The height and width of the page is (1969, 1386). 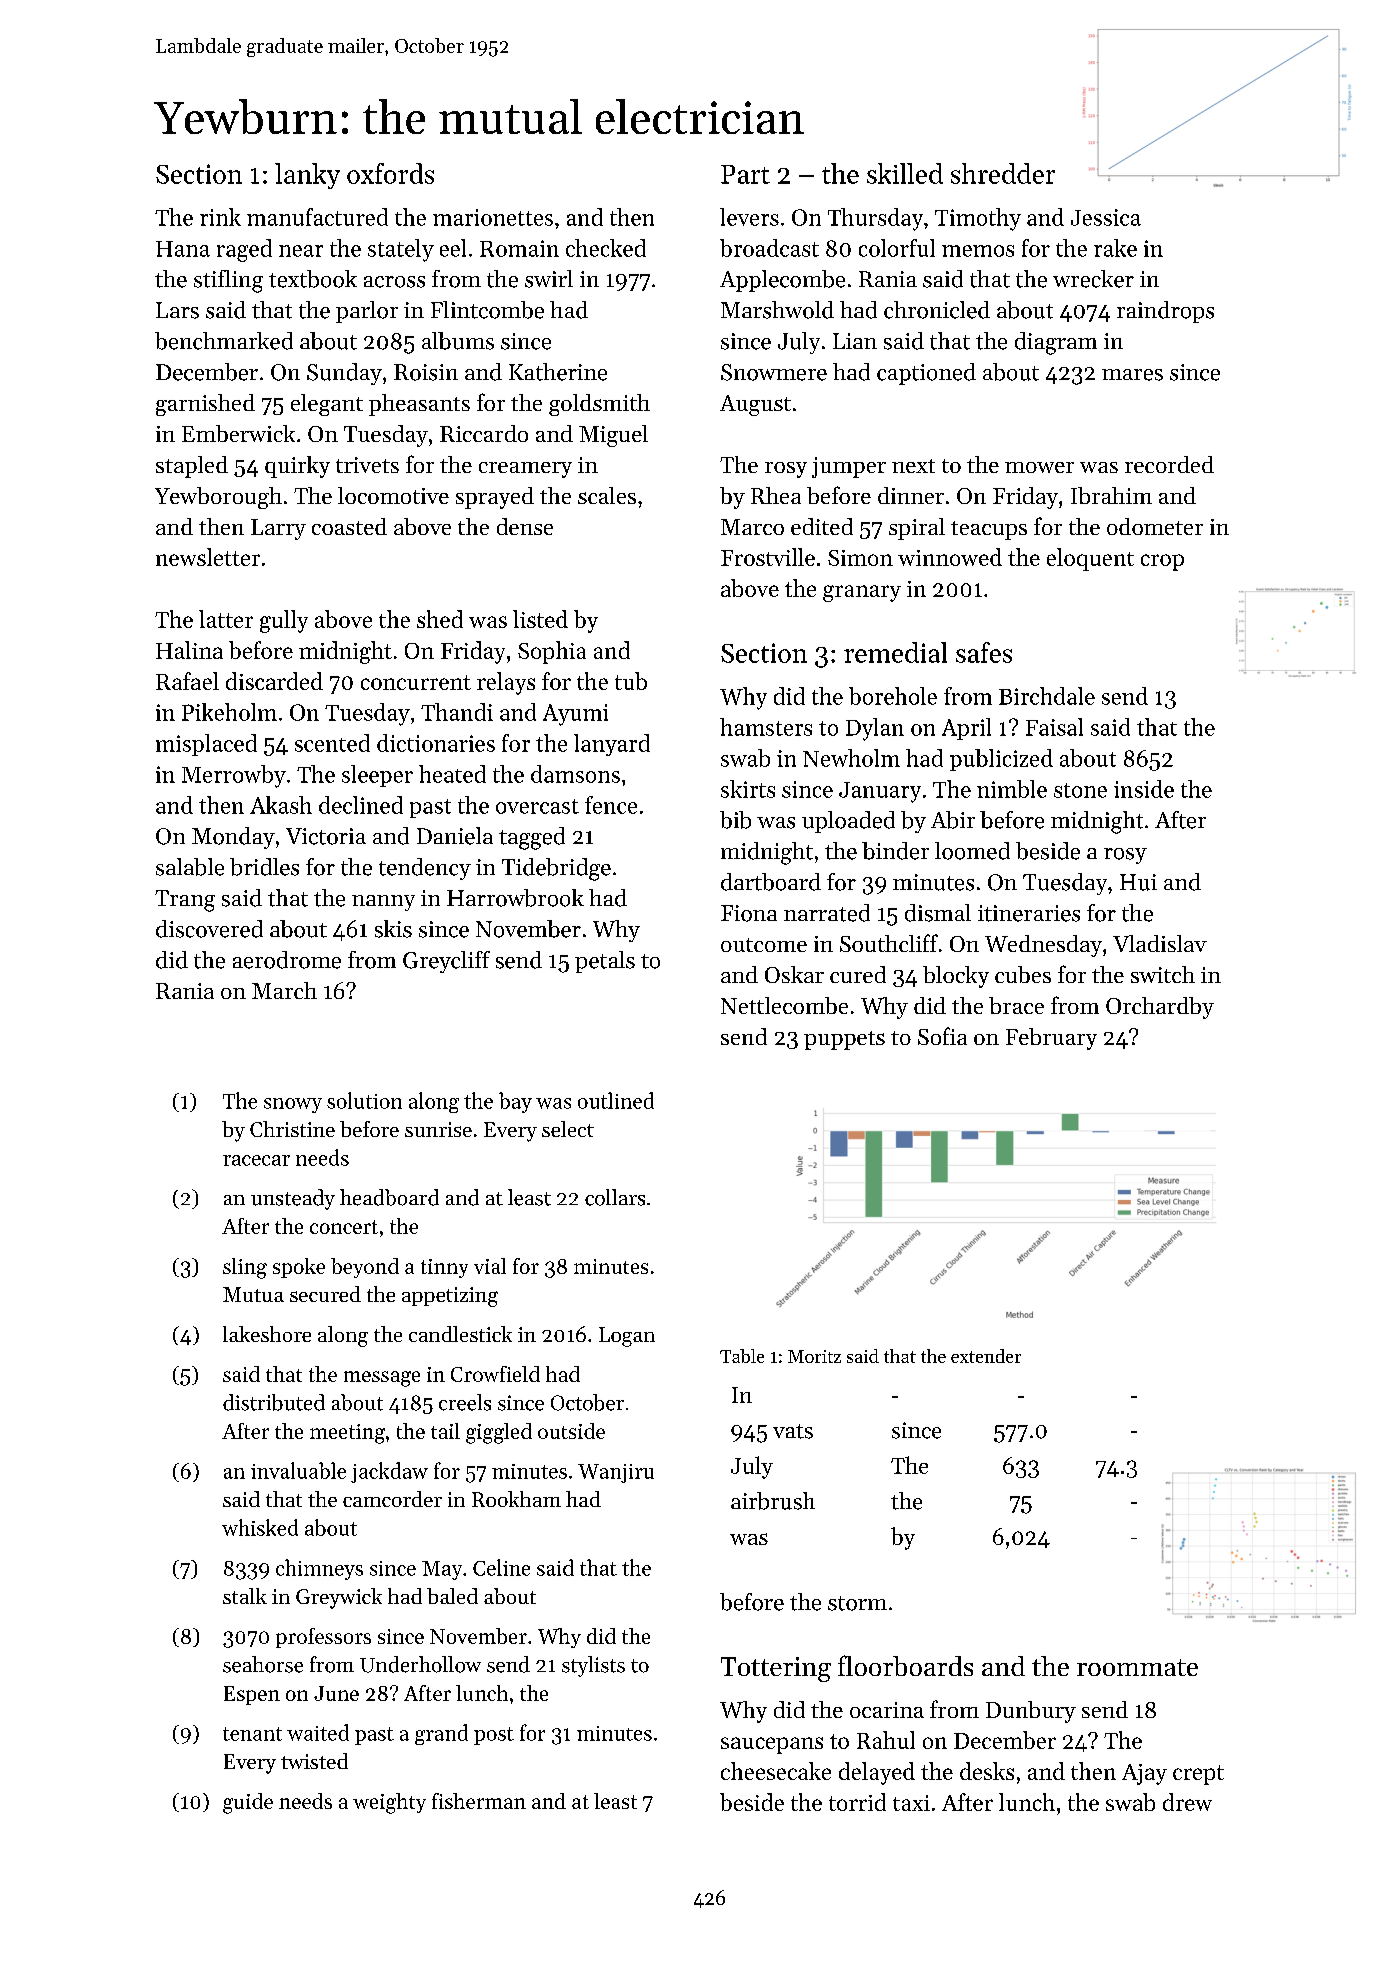 I want to click on rink, so click(x=220, y=217).
